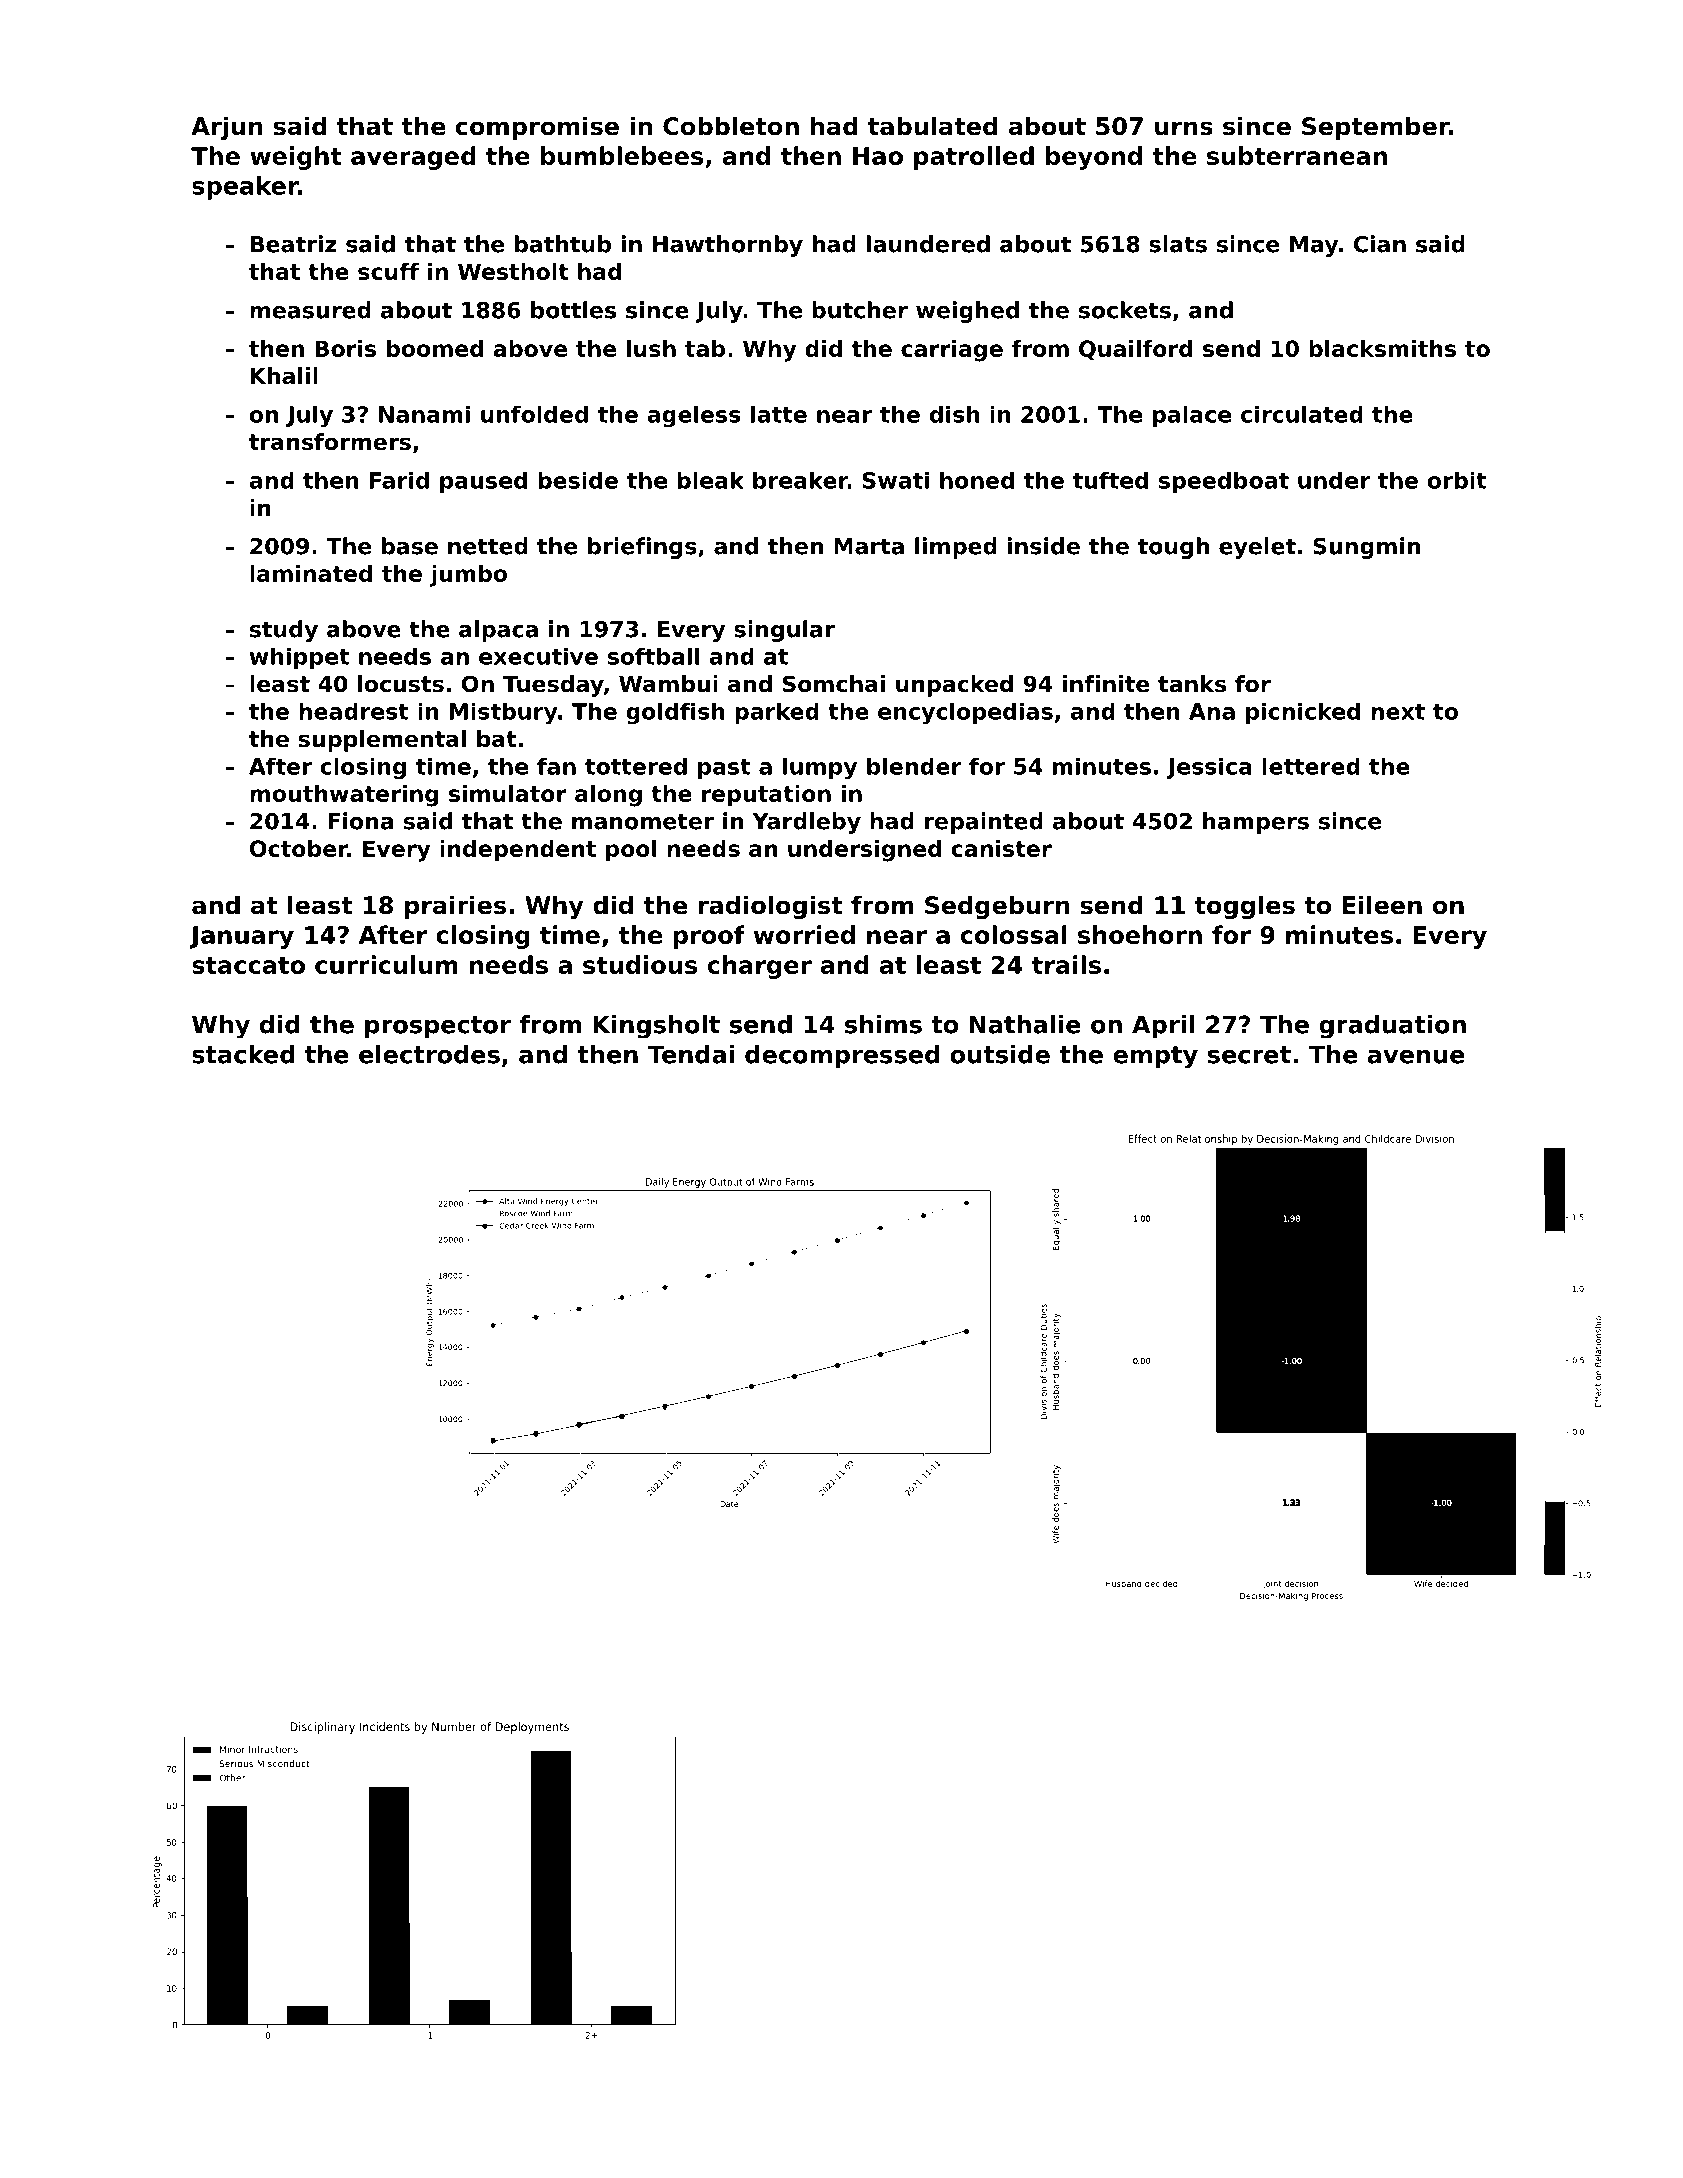 The height and width of the image is (2178, 1683). I want to click on Hao, so click(878, 156).
